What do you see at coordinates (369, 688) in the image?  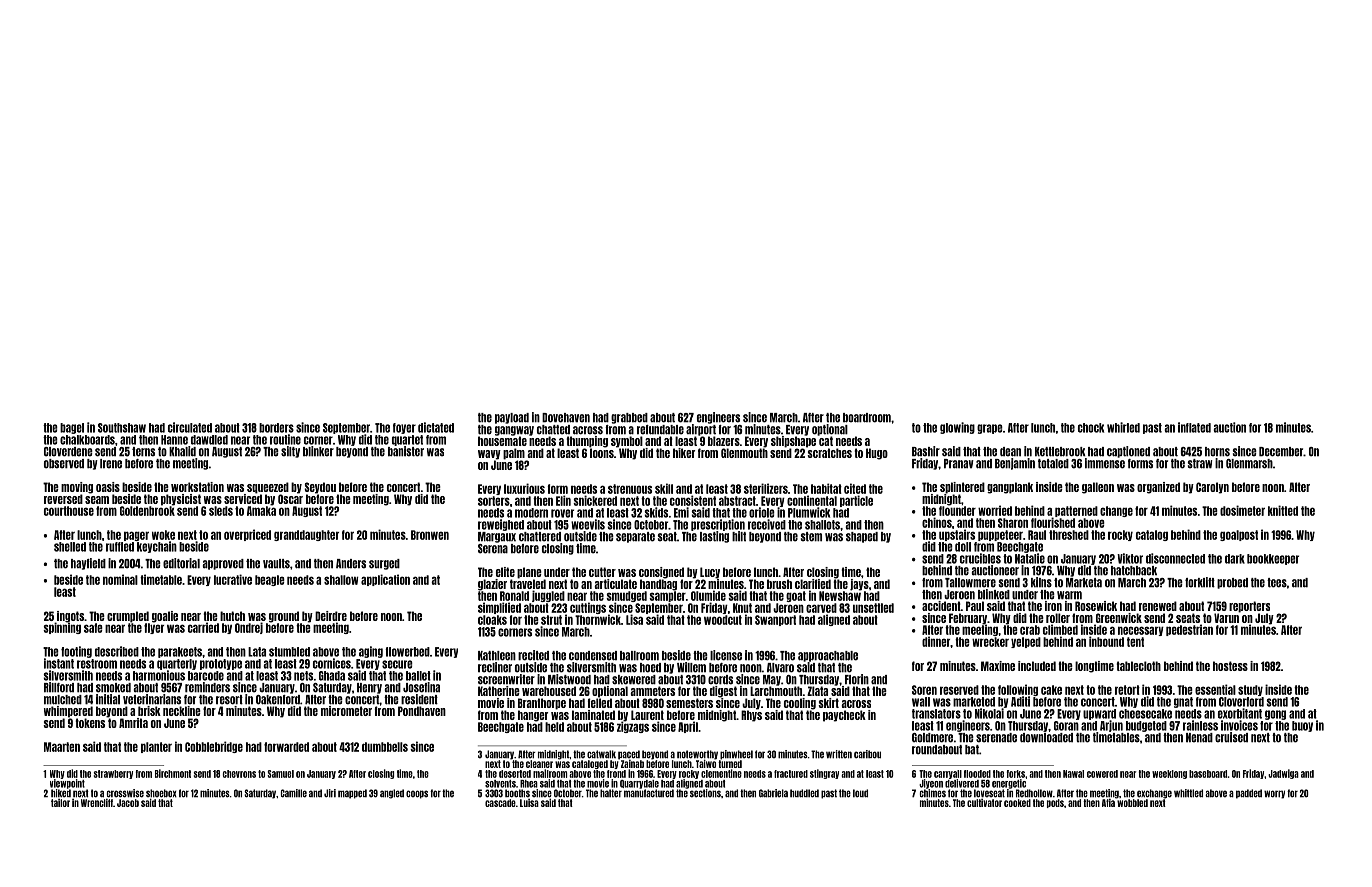 I see `Henry` at bounding box center [369, 688].
